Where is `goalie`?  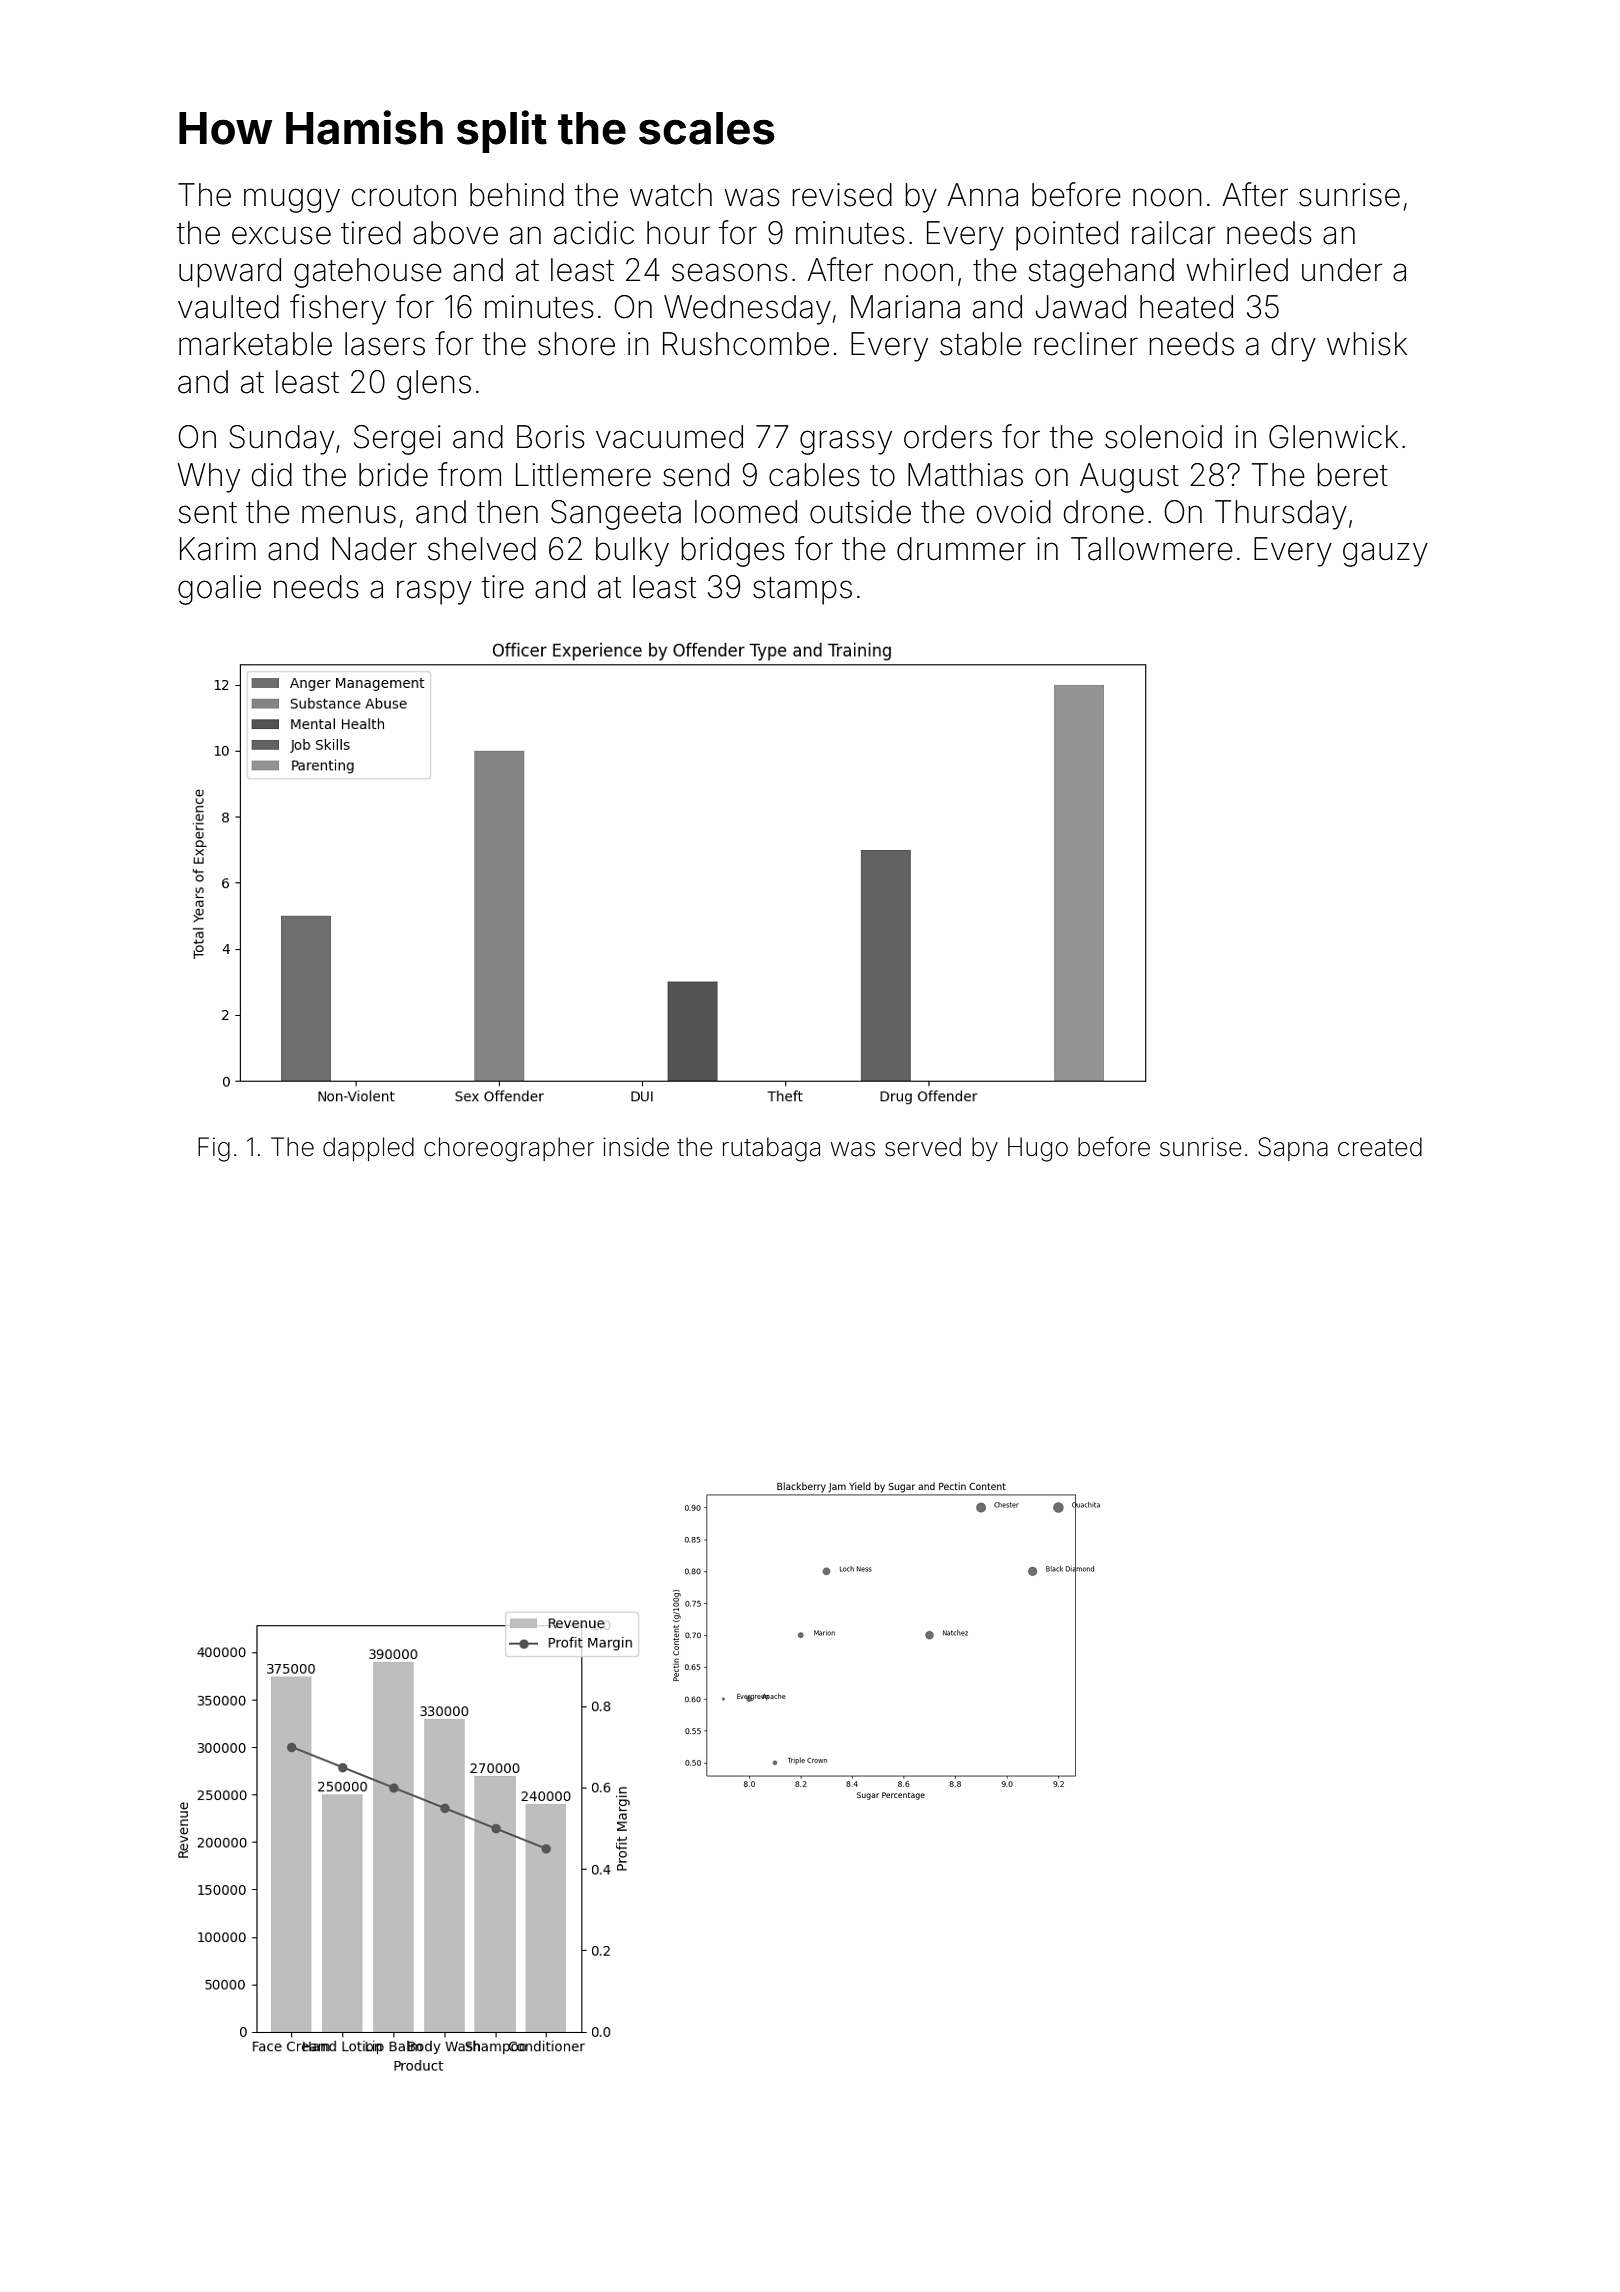 goalie is located at coordinates (219, 590).
